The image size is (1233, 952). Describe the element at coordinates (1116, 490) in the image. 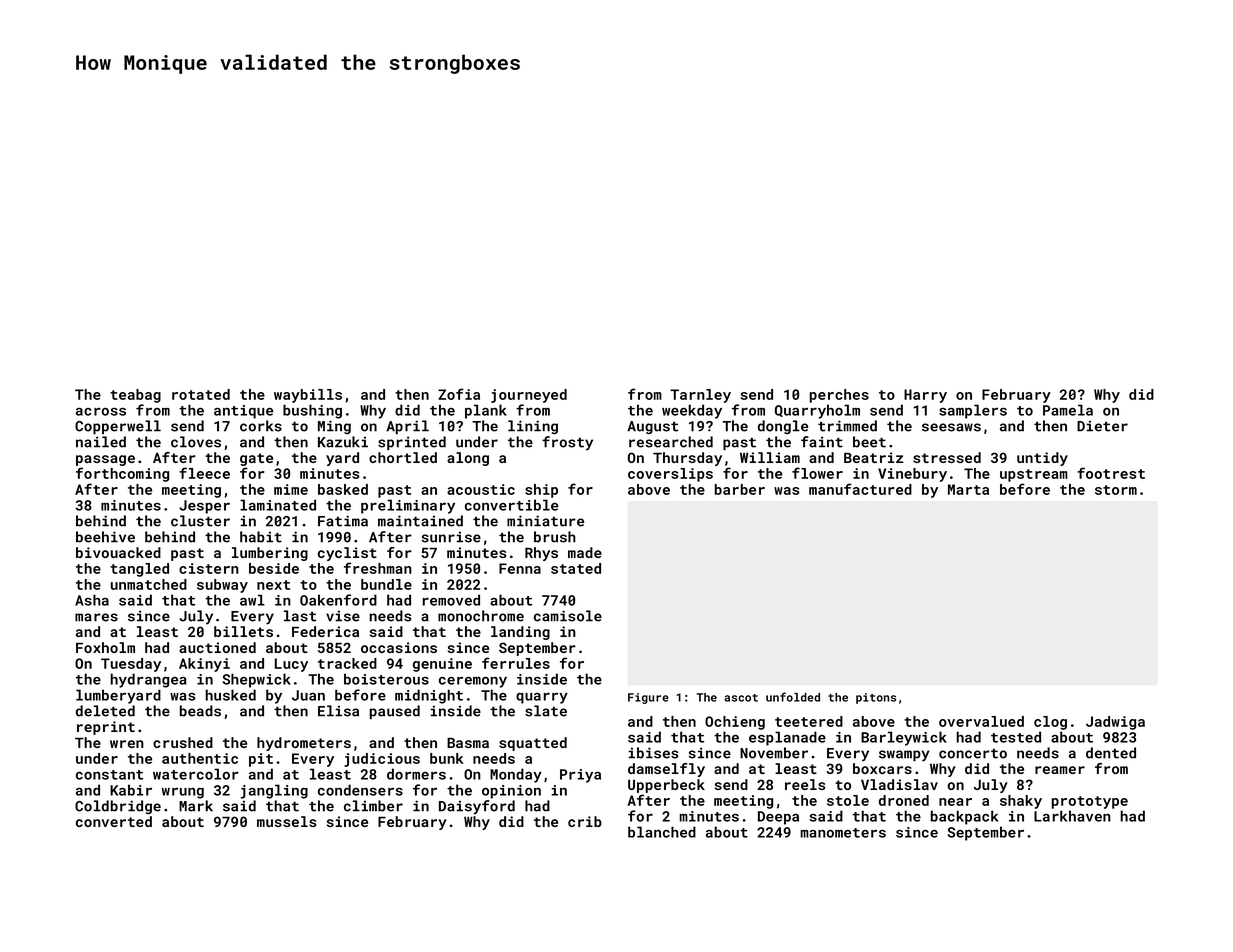

I see `storm` at that location.
